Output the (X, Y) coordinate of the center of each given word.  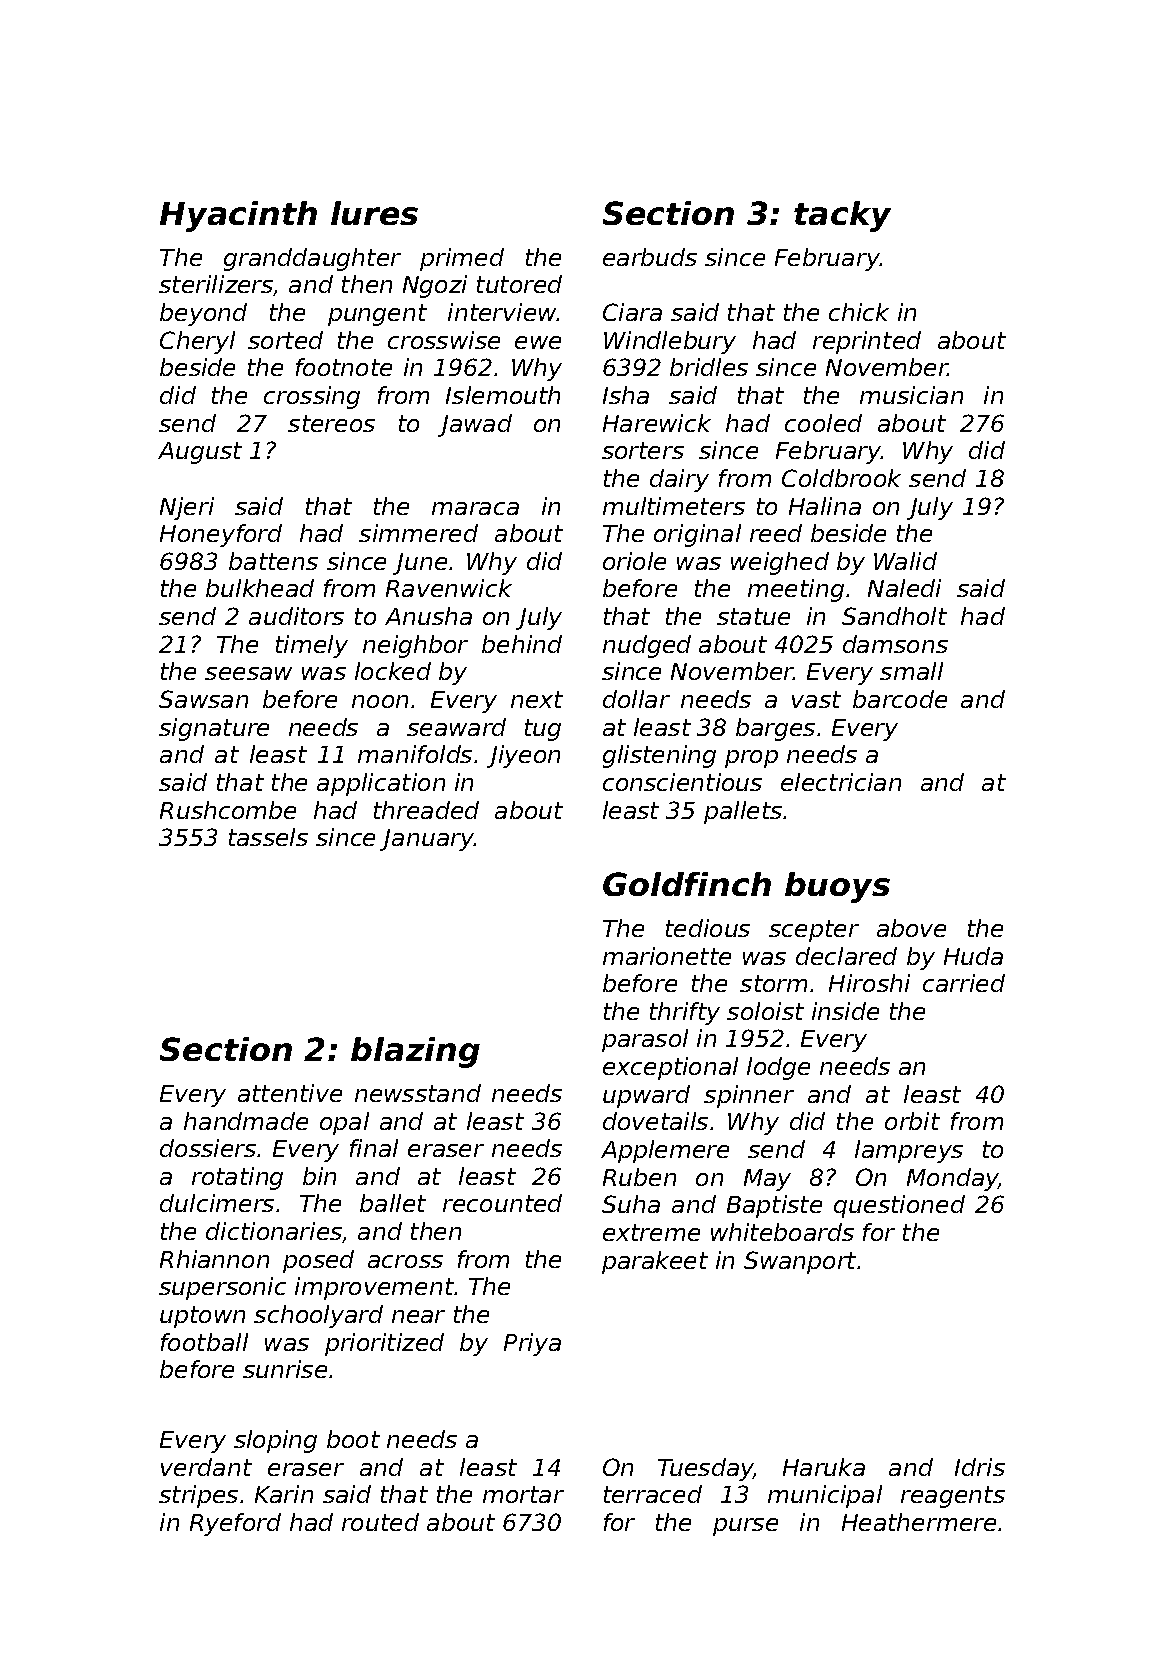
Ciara (632, 312)
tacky (842, 216)
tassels (268, 837)
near (418, 1316)
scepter (814, 931)
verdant (206, 1467)
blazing (415, 1052)
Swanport (800, 1262)
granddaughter (312, 259)
